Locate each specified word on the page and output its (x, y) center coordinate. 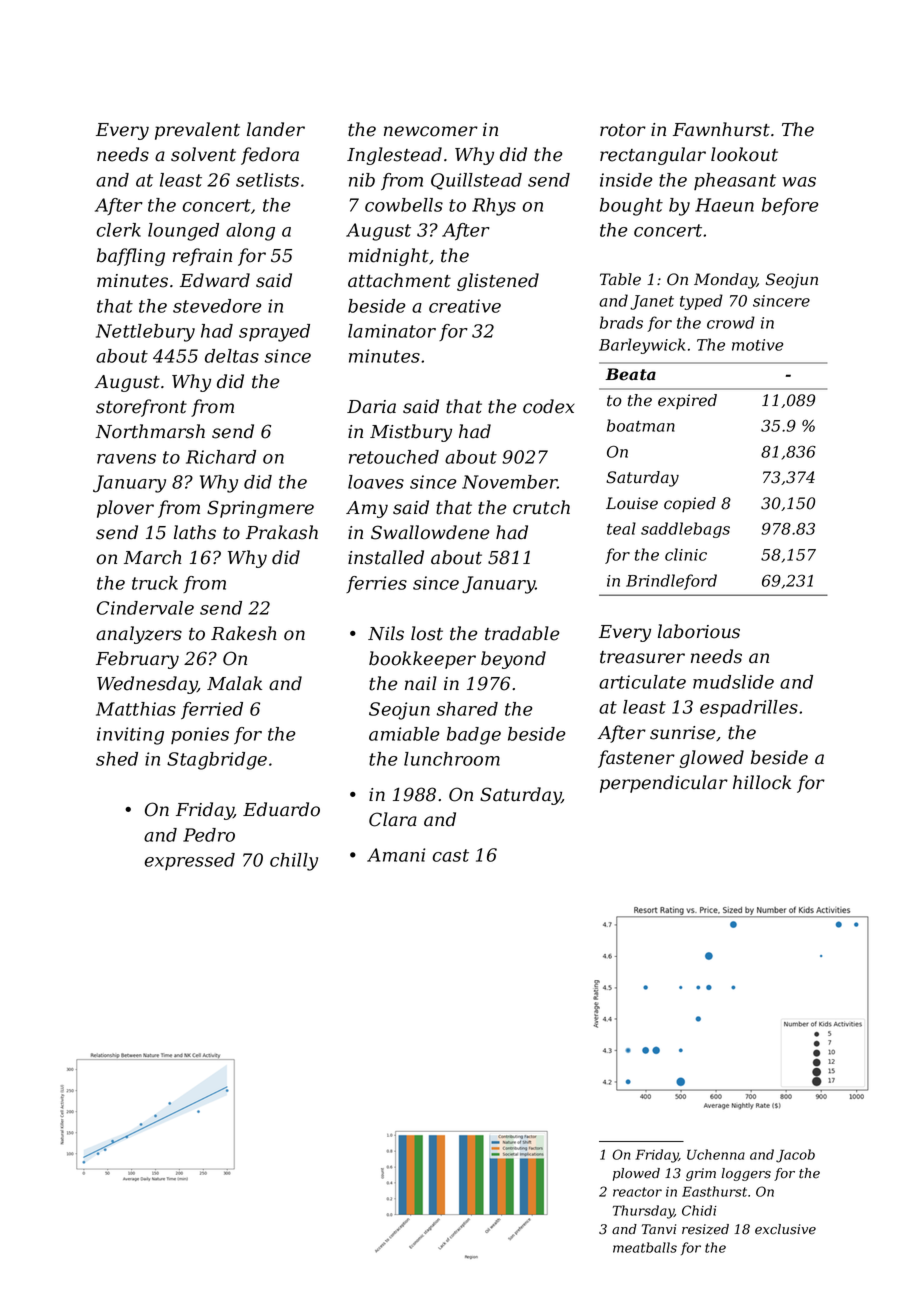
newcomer (431, 131)
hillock (762, 782)
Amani (396, 855)
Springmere (260, 509)
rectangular (653, 156)
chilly (294, 862)
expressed (190, 861)
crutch (541, 507)
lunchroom (452, 759)
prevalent (197, 131)
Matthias (136, 709)
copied (690, 505)
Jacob (795, 1156)
